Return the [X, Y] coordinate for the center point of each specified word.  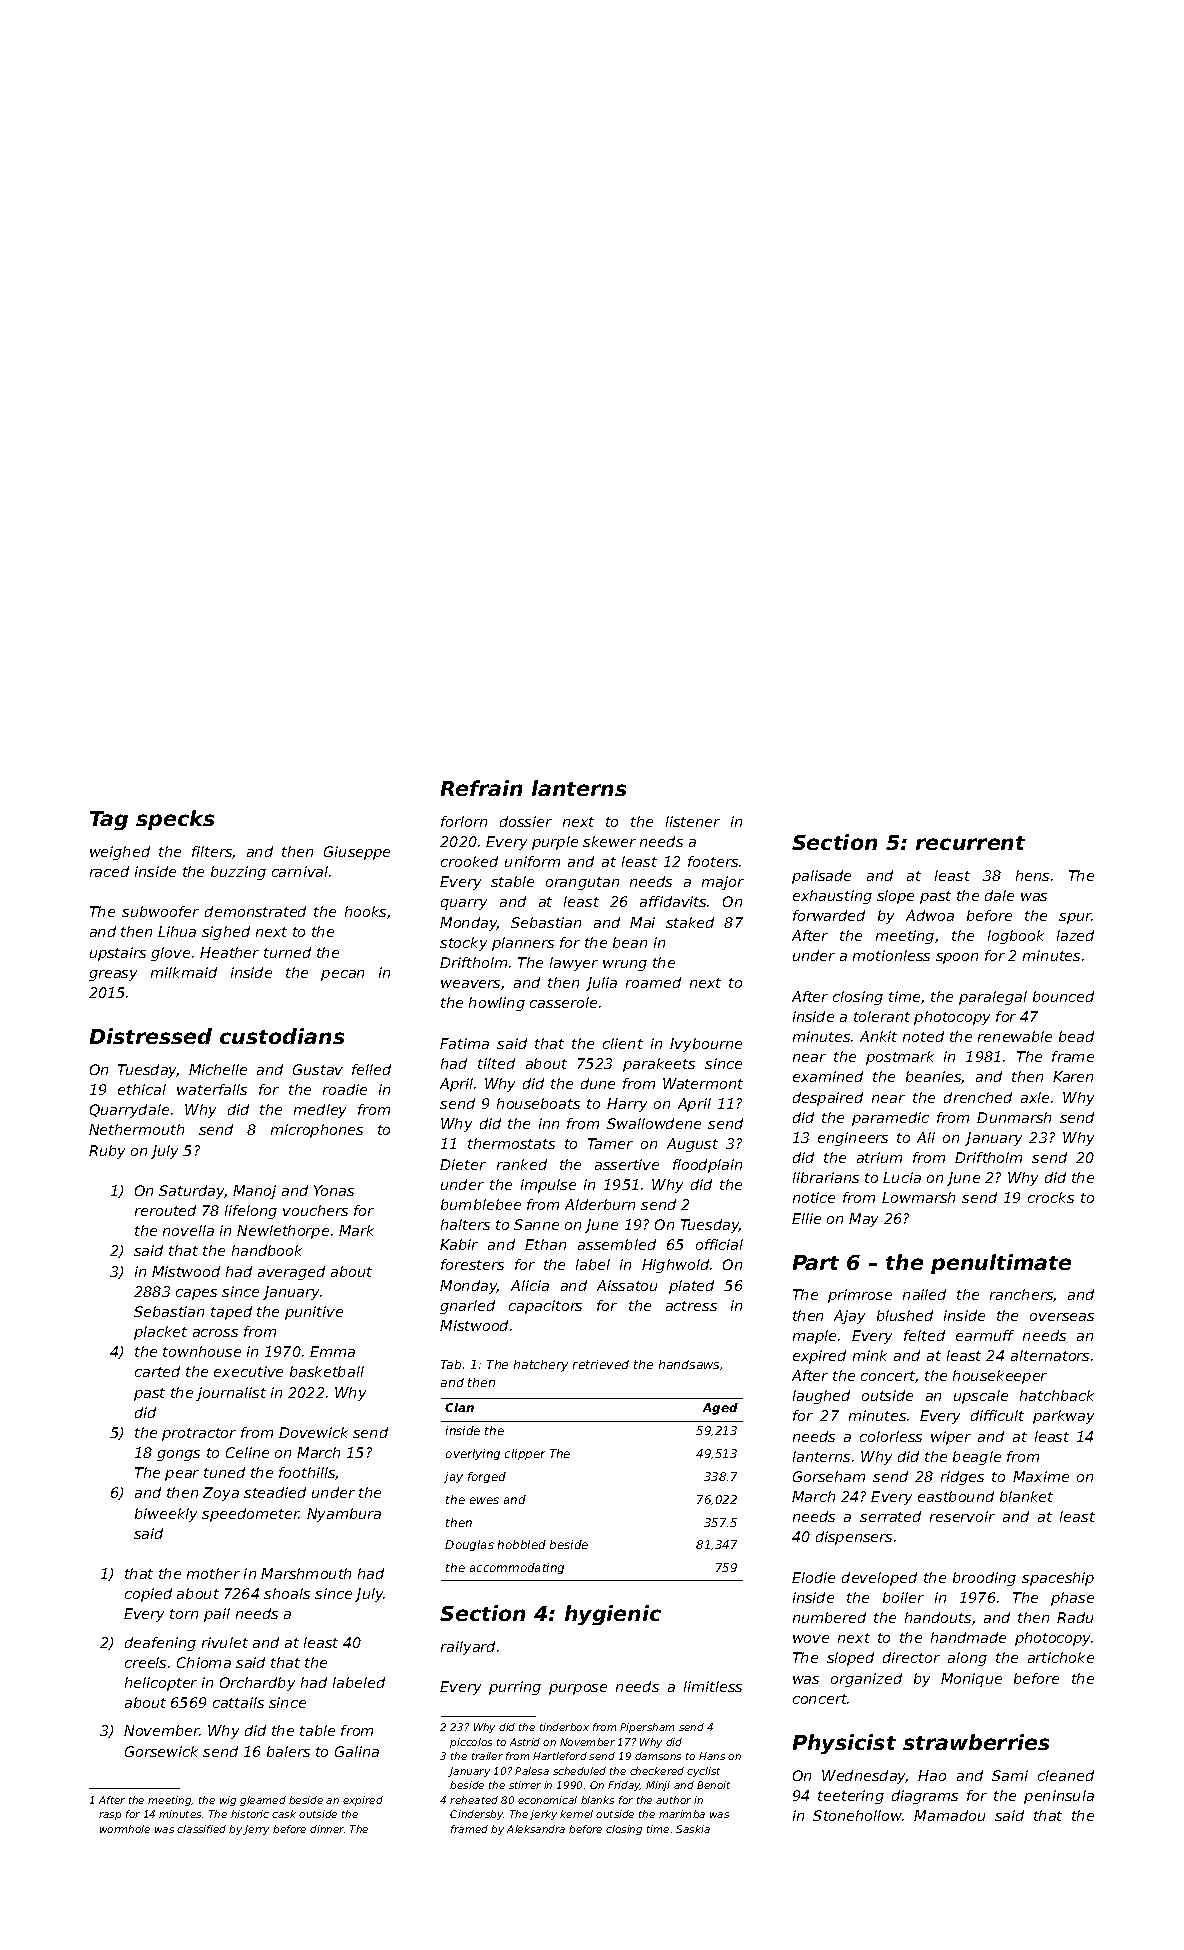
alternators [1050, 1355]
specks [175, 820]
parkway [1063, 1417]
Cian [459, 1407]
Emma [332, 1351]
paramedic [890, 1119]
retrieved [601, 1364]
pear [182, 1475]
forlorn [464, 821]
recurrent [970, 843]
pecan [342, 975]
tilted [496, 1063]
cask [284, 1814]
